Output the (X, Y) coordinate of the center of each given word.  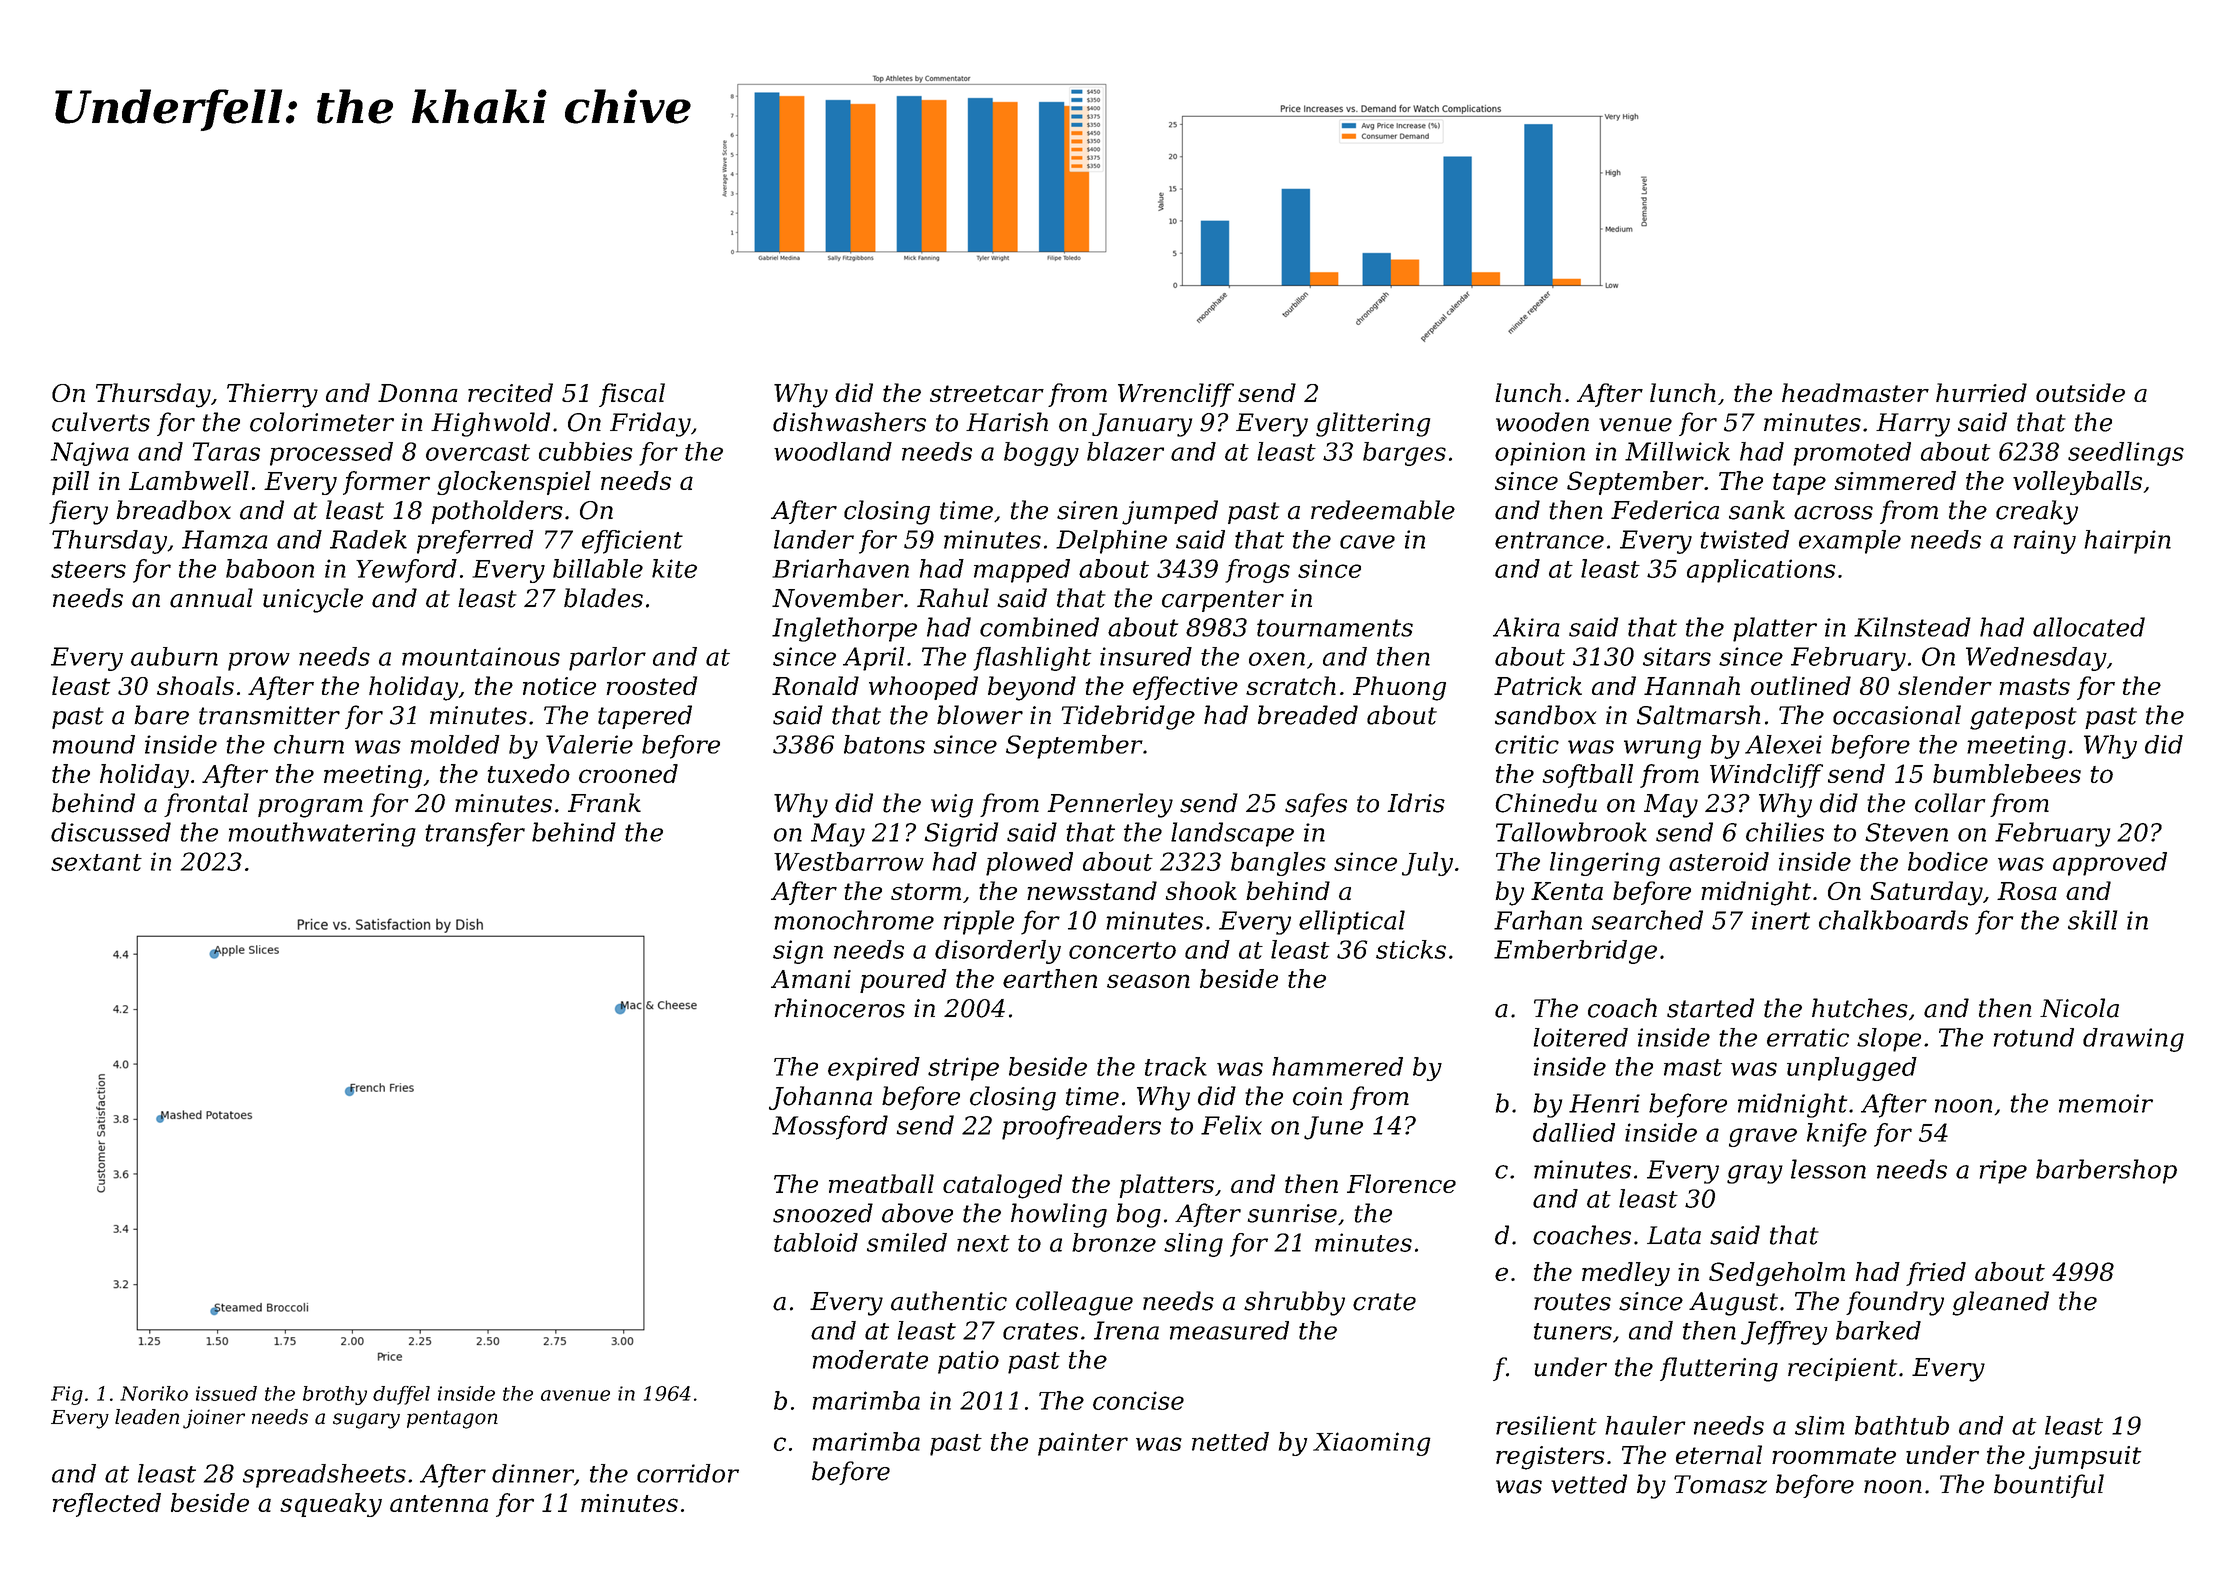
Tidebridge (1128, 717)
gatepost (2023, 718)
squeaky (331, 1505)
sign (798, 952)
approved (2110, 864)
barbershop (2106, 1171)
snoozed (823, 1213)
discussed (111, 832)
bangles (1278, 864)
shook (1201, 890)
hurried (1981, 392)
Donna (418, 393)
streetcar (987, 393)
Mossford (830, 1127)
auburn (174, 656)
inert (1781, 920)
